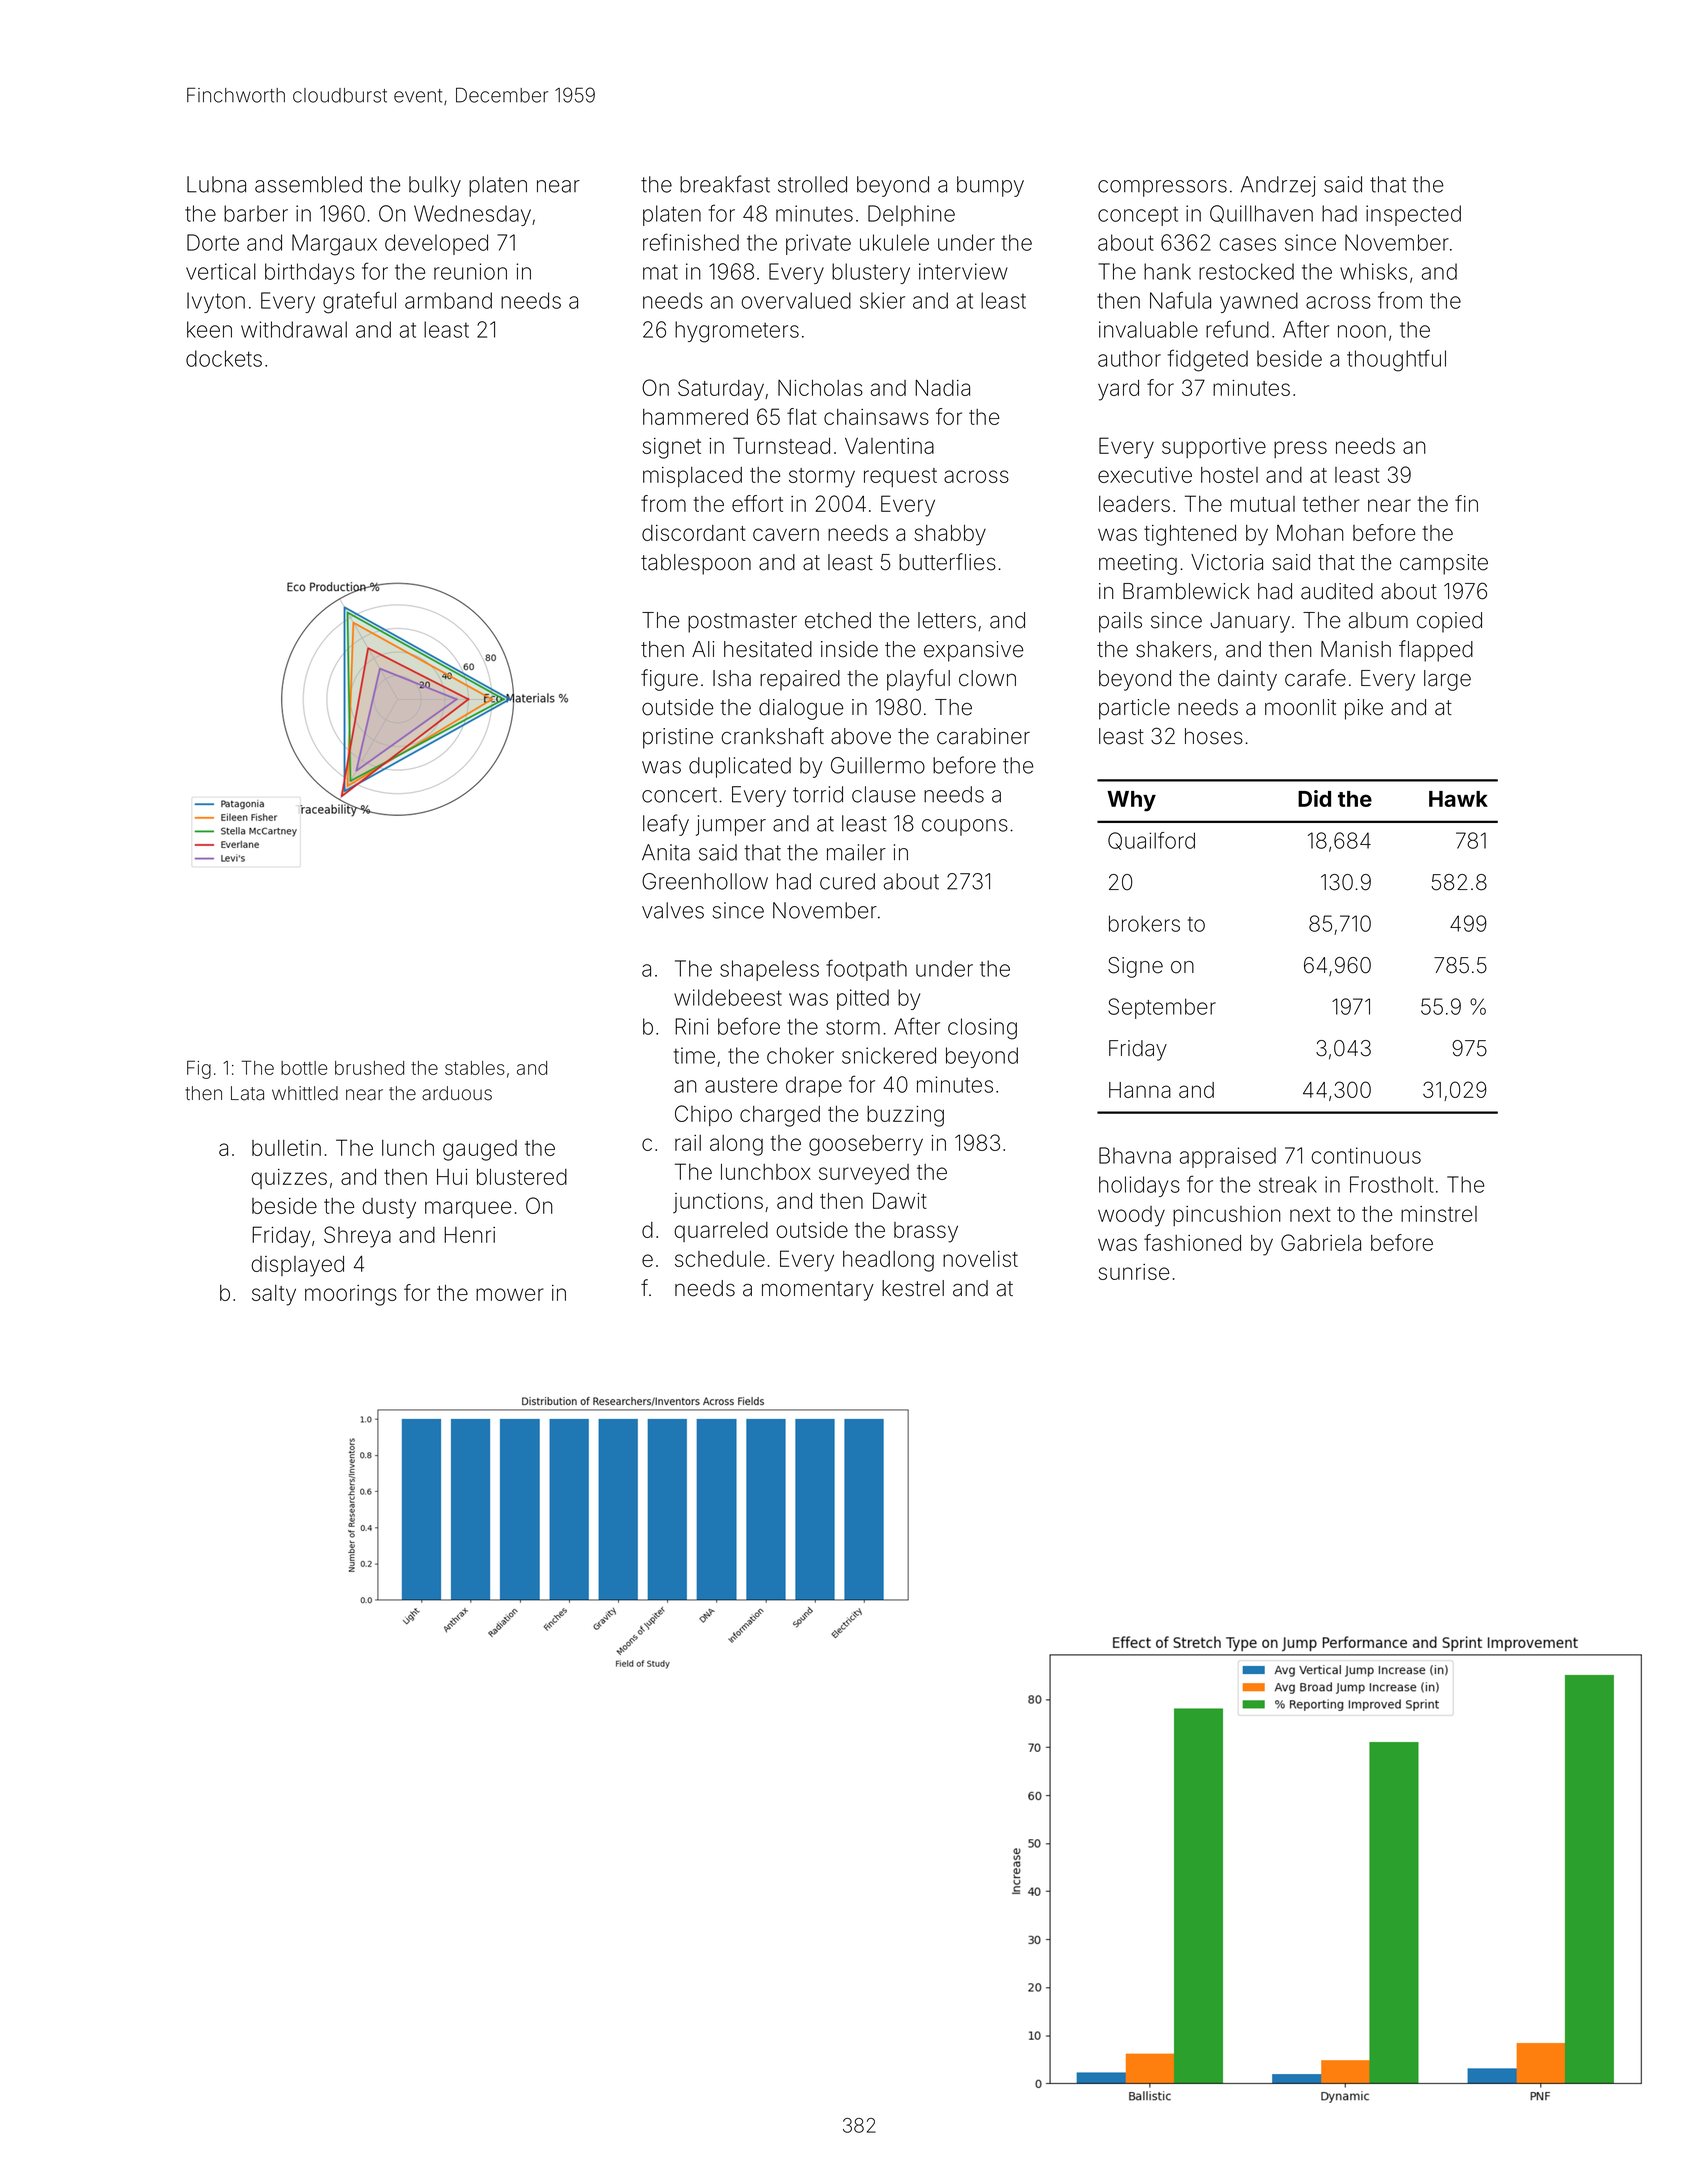  Describe the element at coordinates (274, 1295) in the page. I see `salty` at that location.
